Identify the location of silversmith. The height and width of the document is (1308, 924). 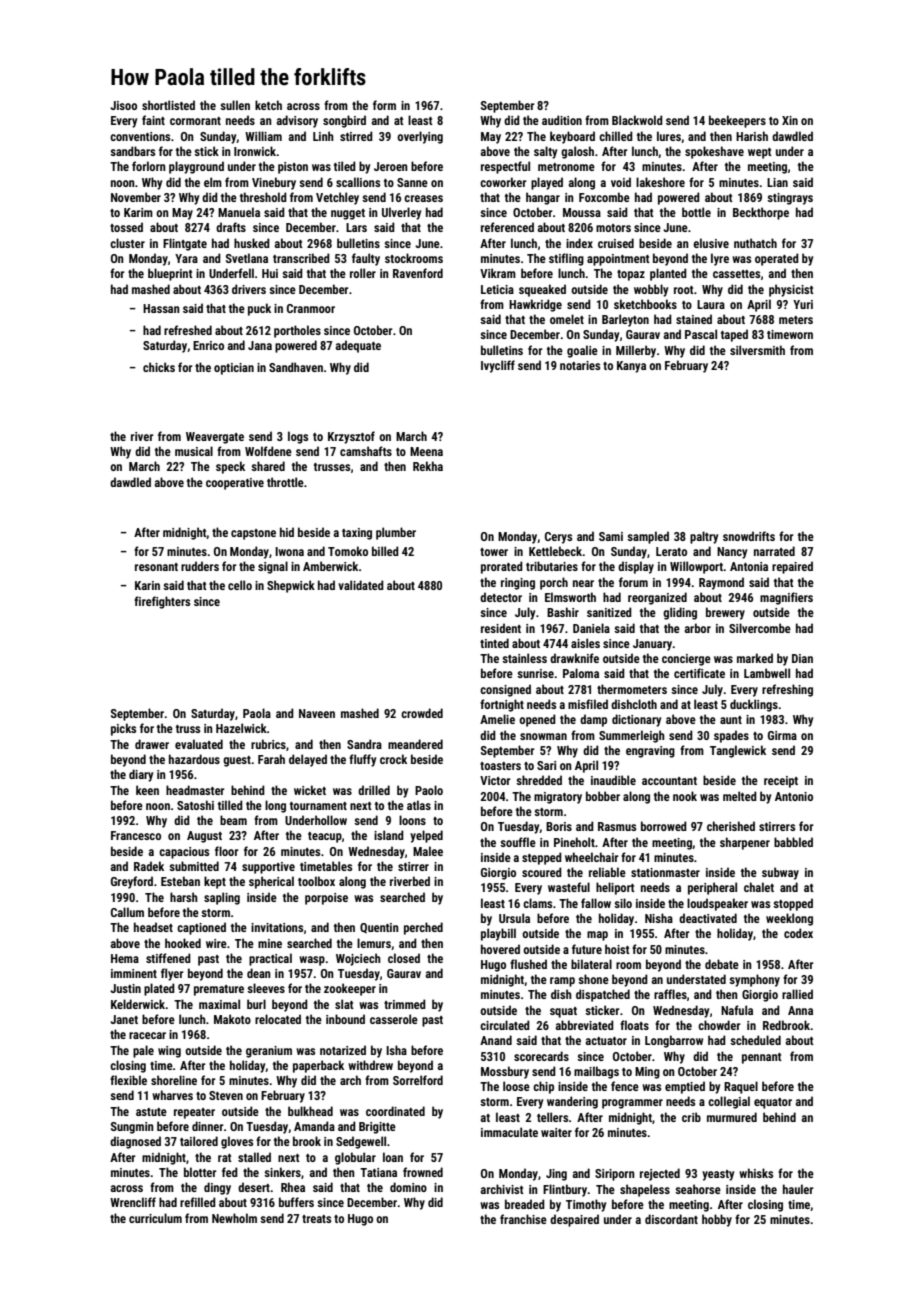
(757, 350).
